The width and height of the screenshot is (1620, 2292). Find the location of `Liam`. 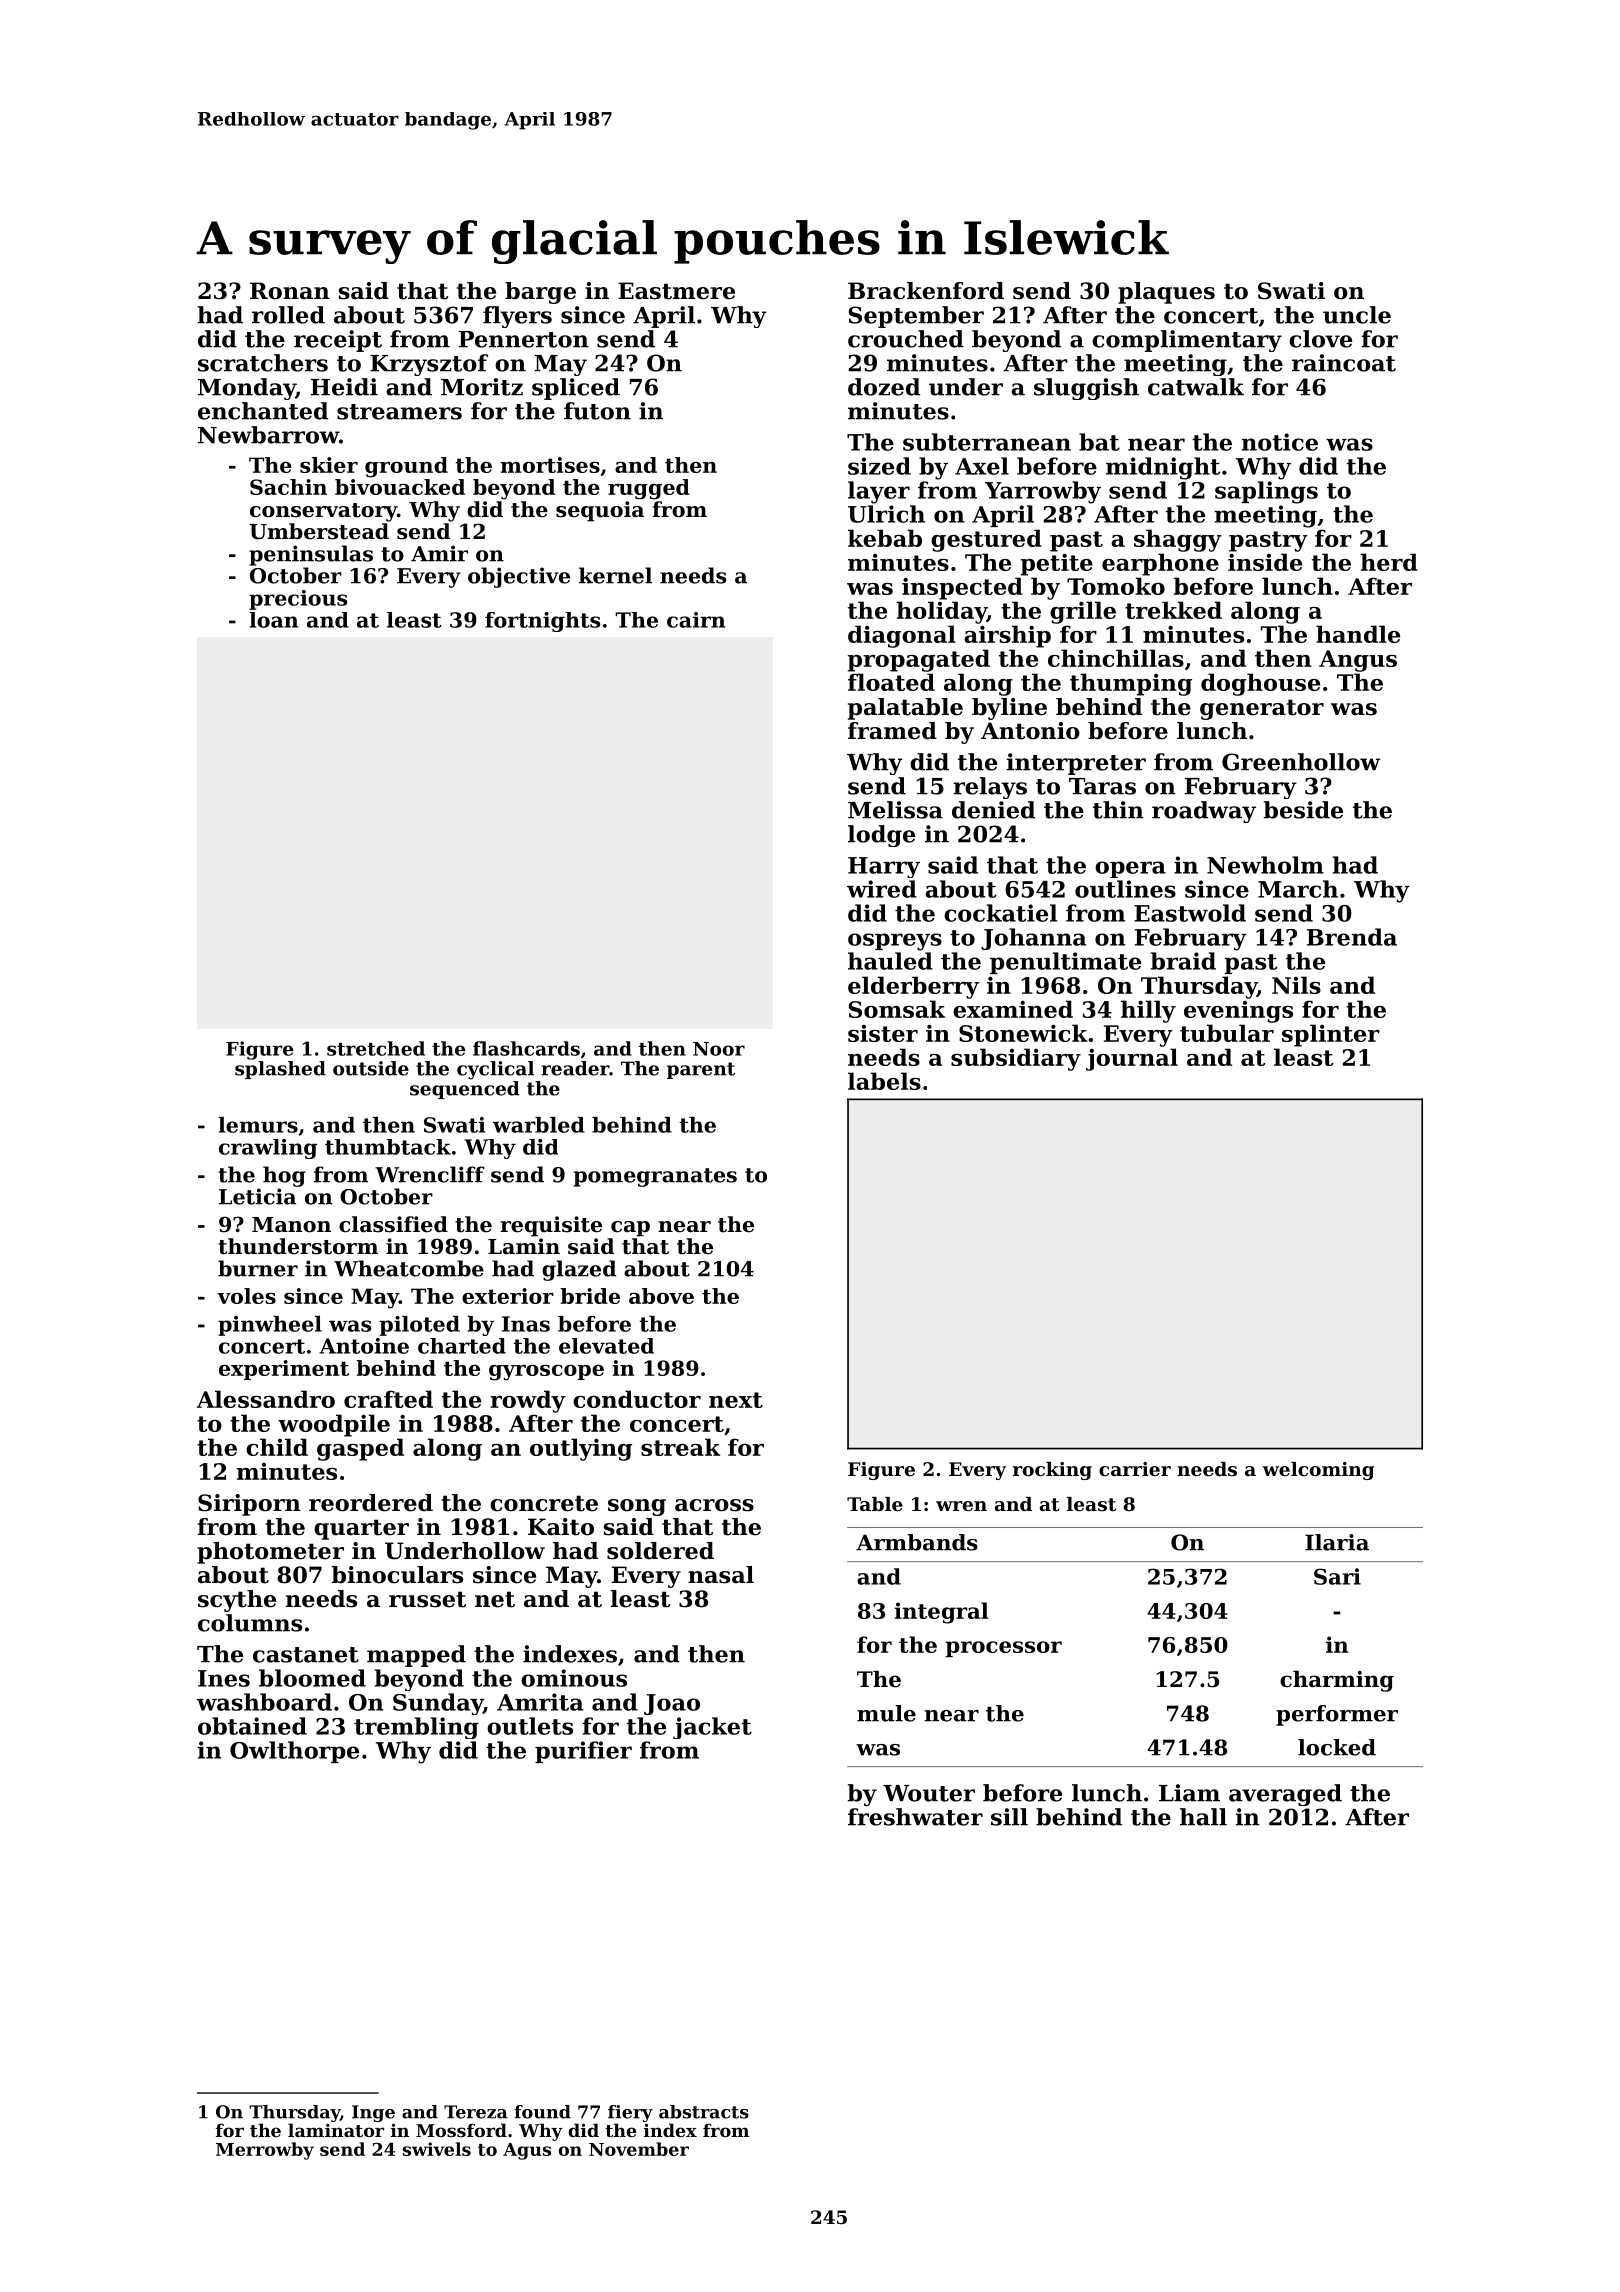

Liam is located at coordinates (1189, 1793).
